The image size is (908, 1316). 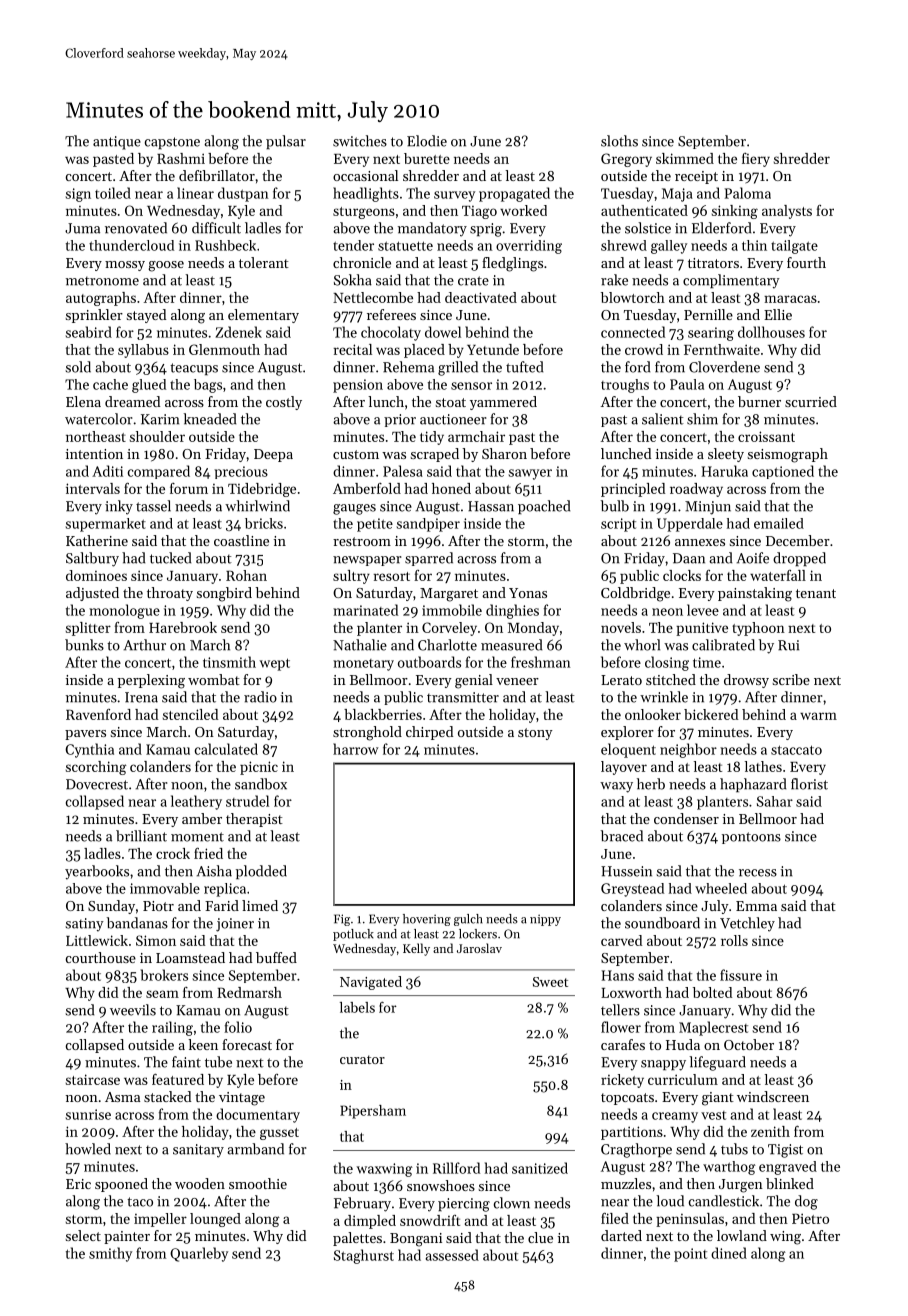 What do you see at coordinates (181, 158) in the screenshot?
I see `Rashmi` at bounding box center [181, 158].
